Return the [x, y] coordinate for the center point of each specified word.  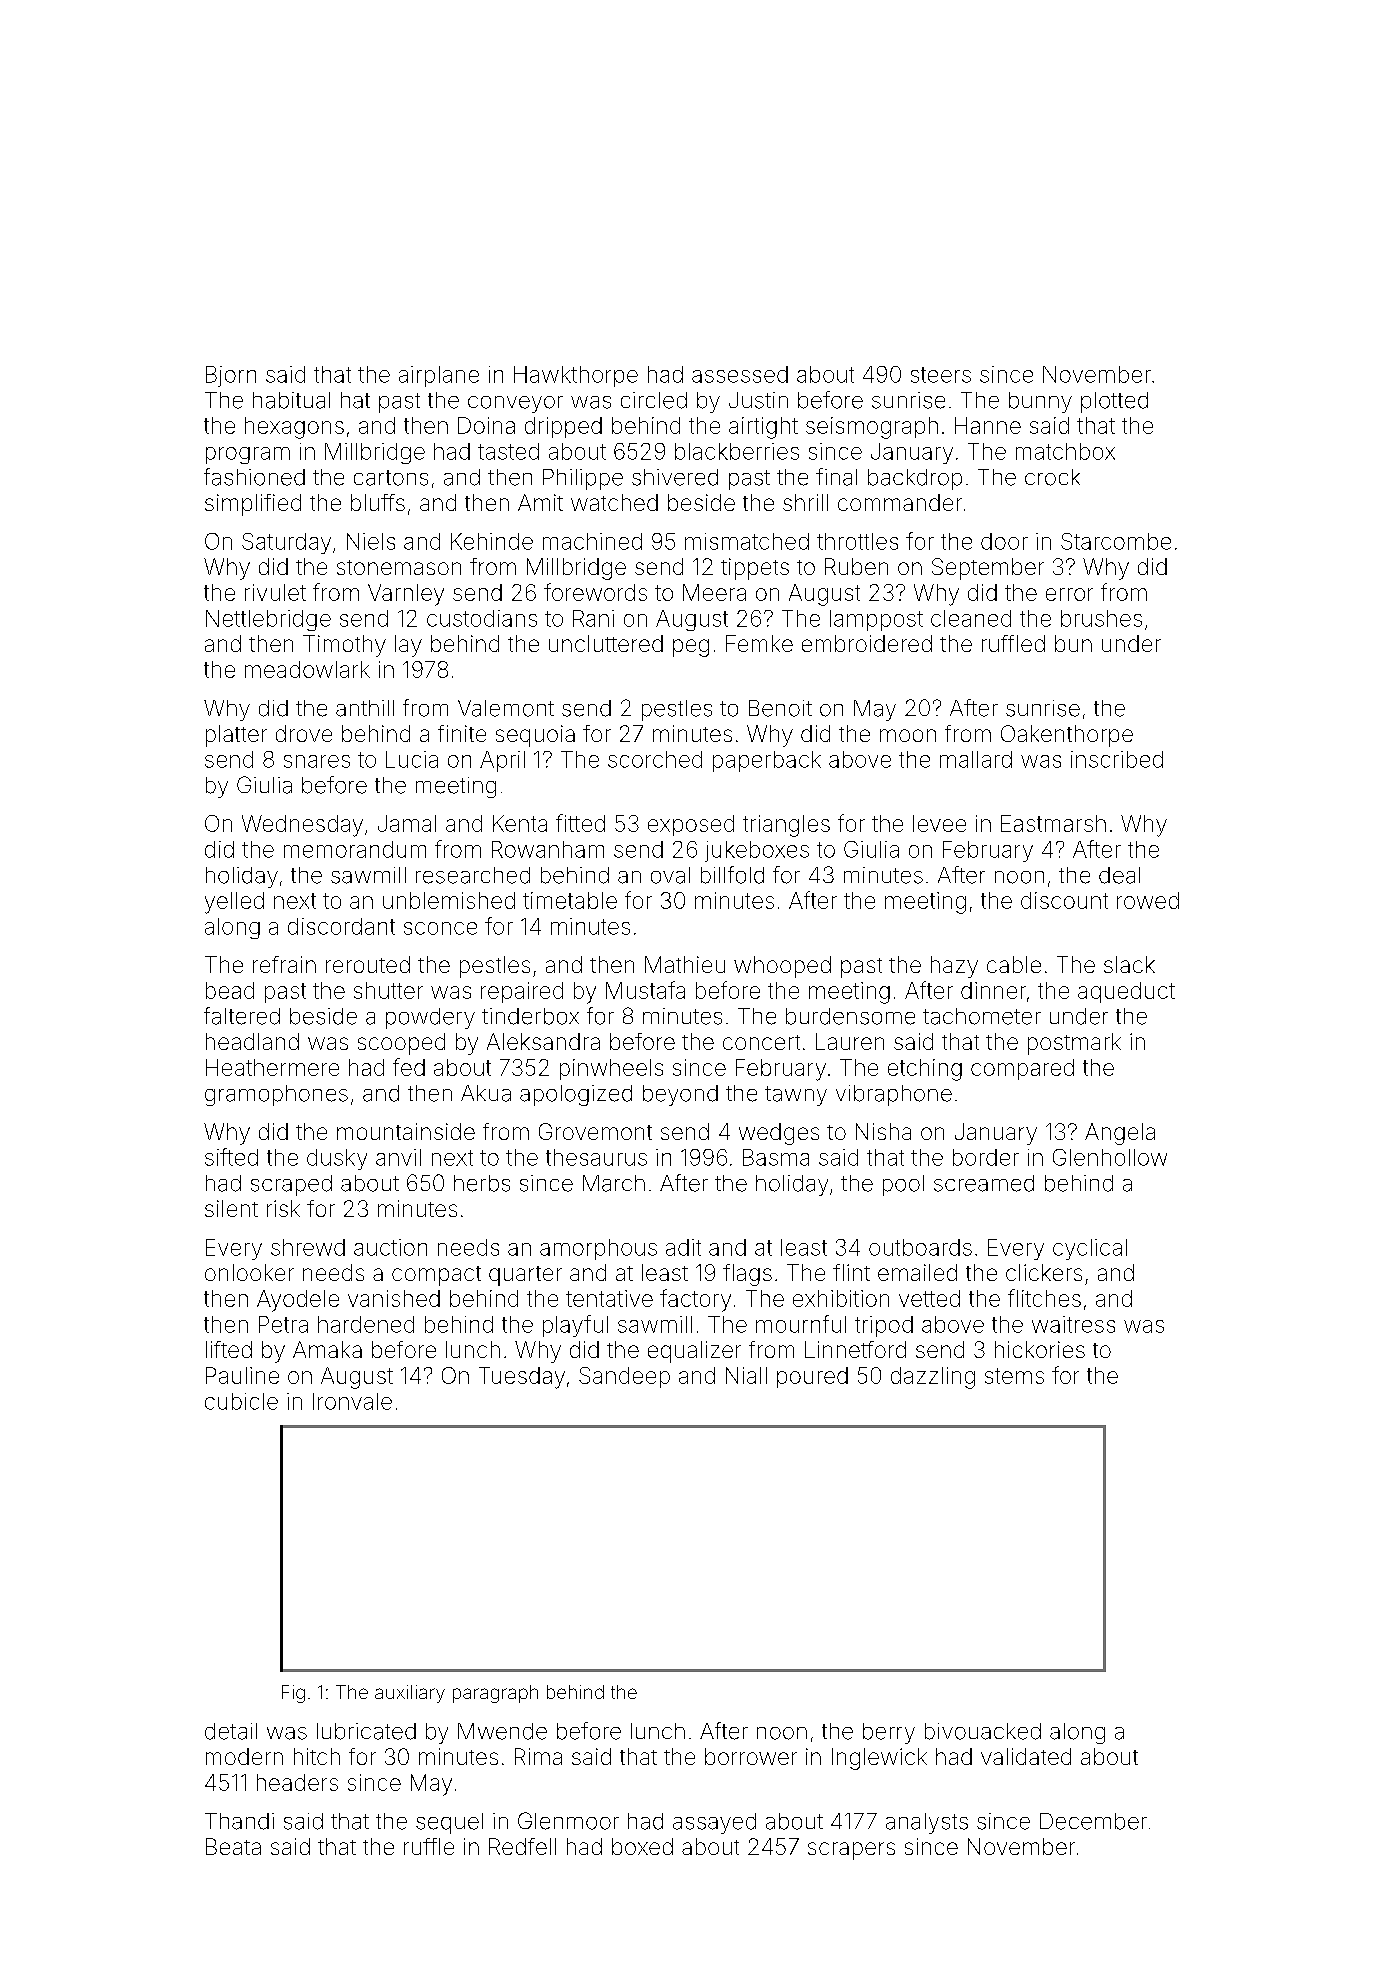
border [986, 1157]
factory [695, 1300]
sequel [449, 1823]
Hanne [988, 425]
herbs [482, 1183]
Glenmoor [568, 1821]
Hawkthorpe [576, 376]
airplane [439, 376]
